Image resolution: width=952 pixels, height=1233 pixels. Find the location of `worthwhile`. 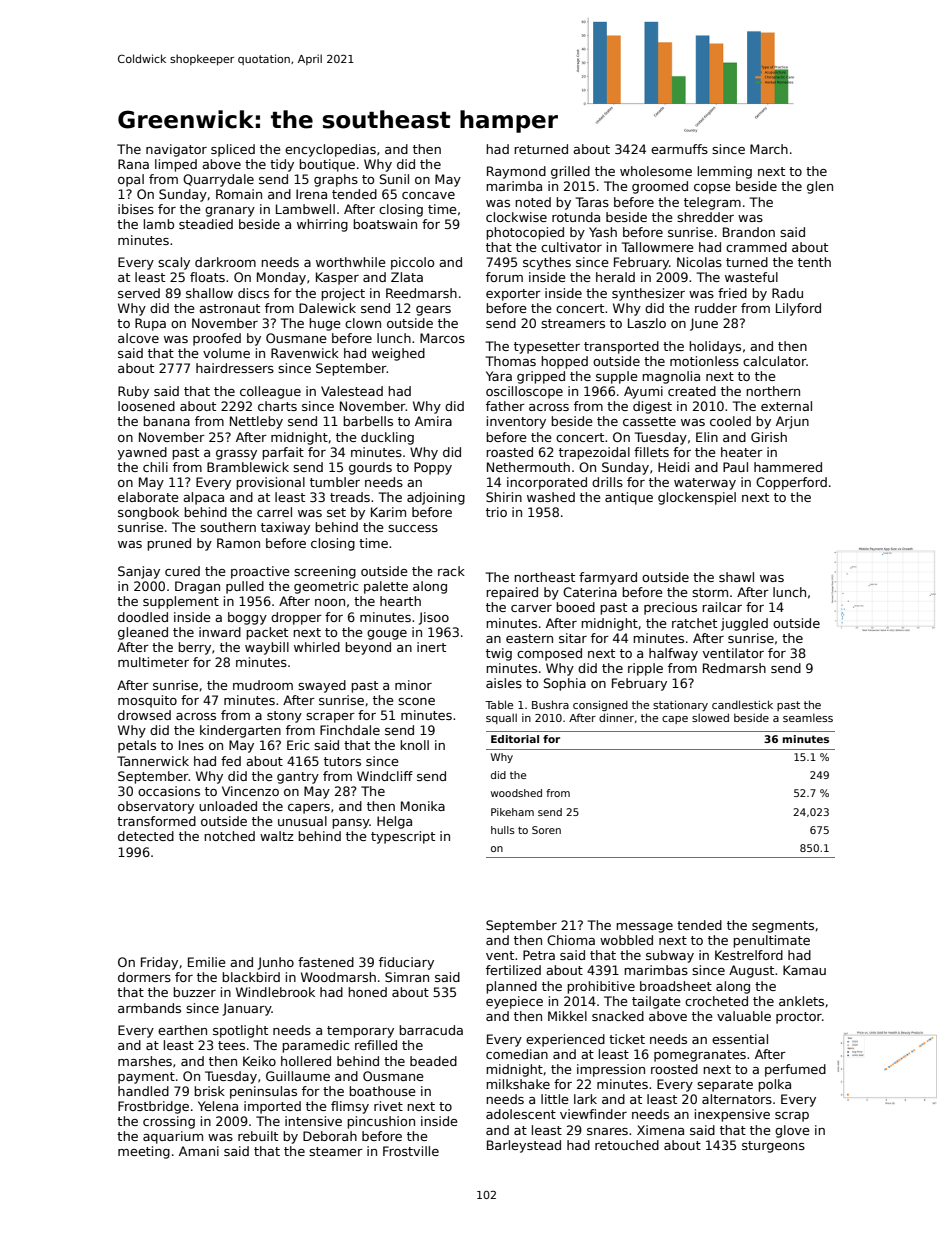

worthwhile is located at coordinates (351, 262).
